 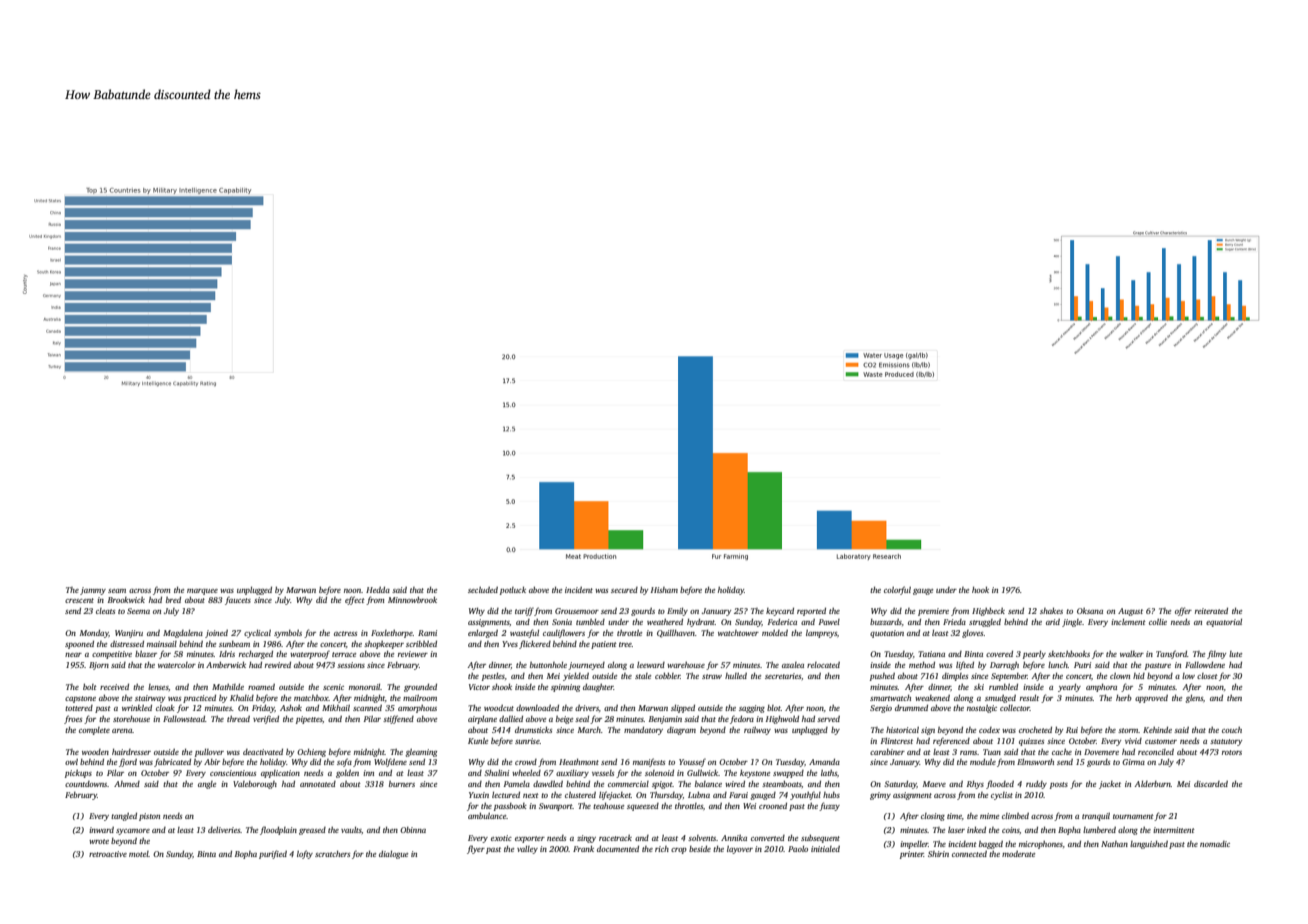 I want to click on Ahmed, so click(x=127, y=784).
